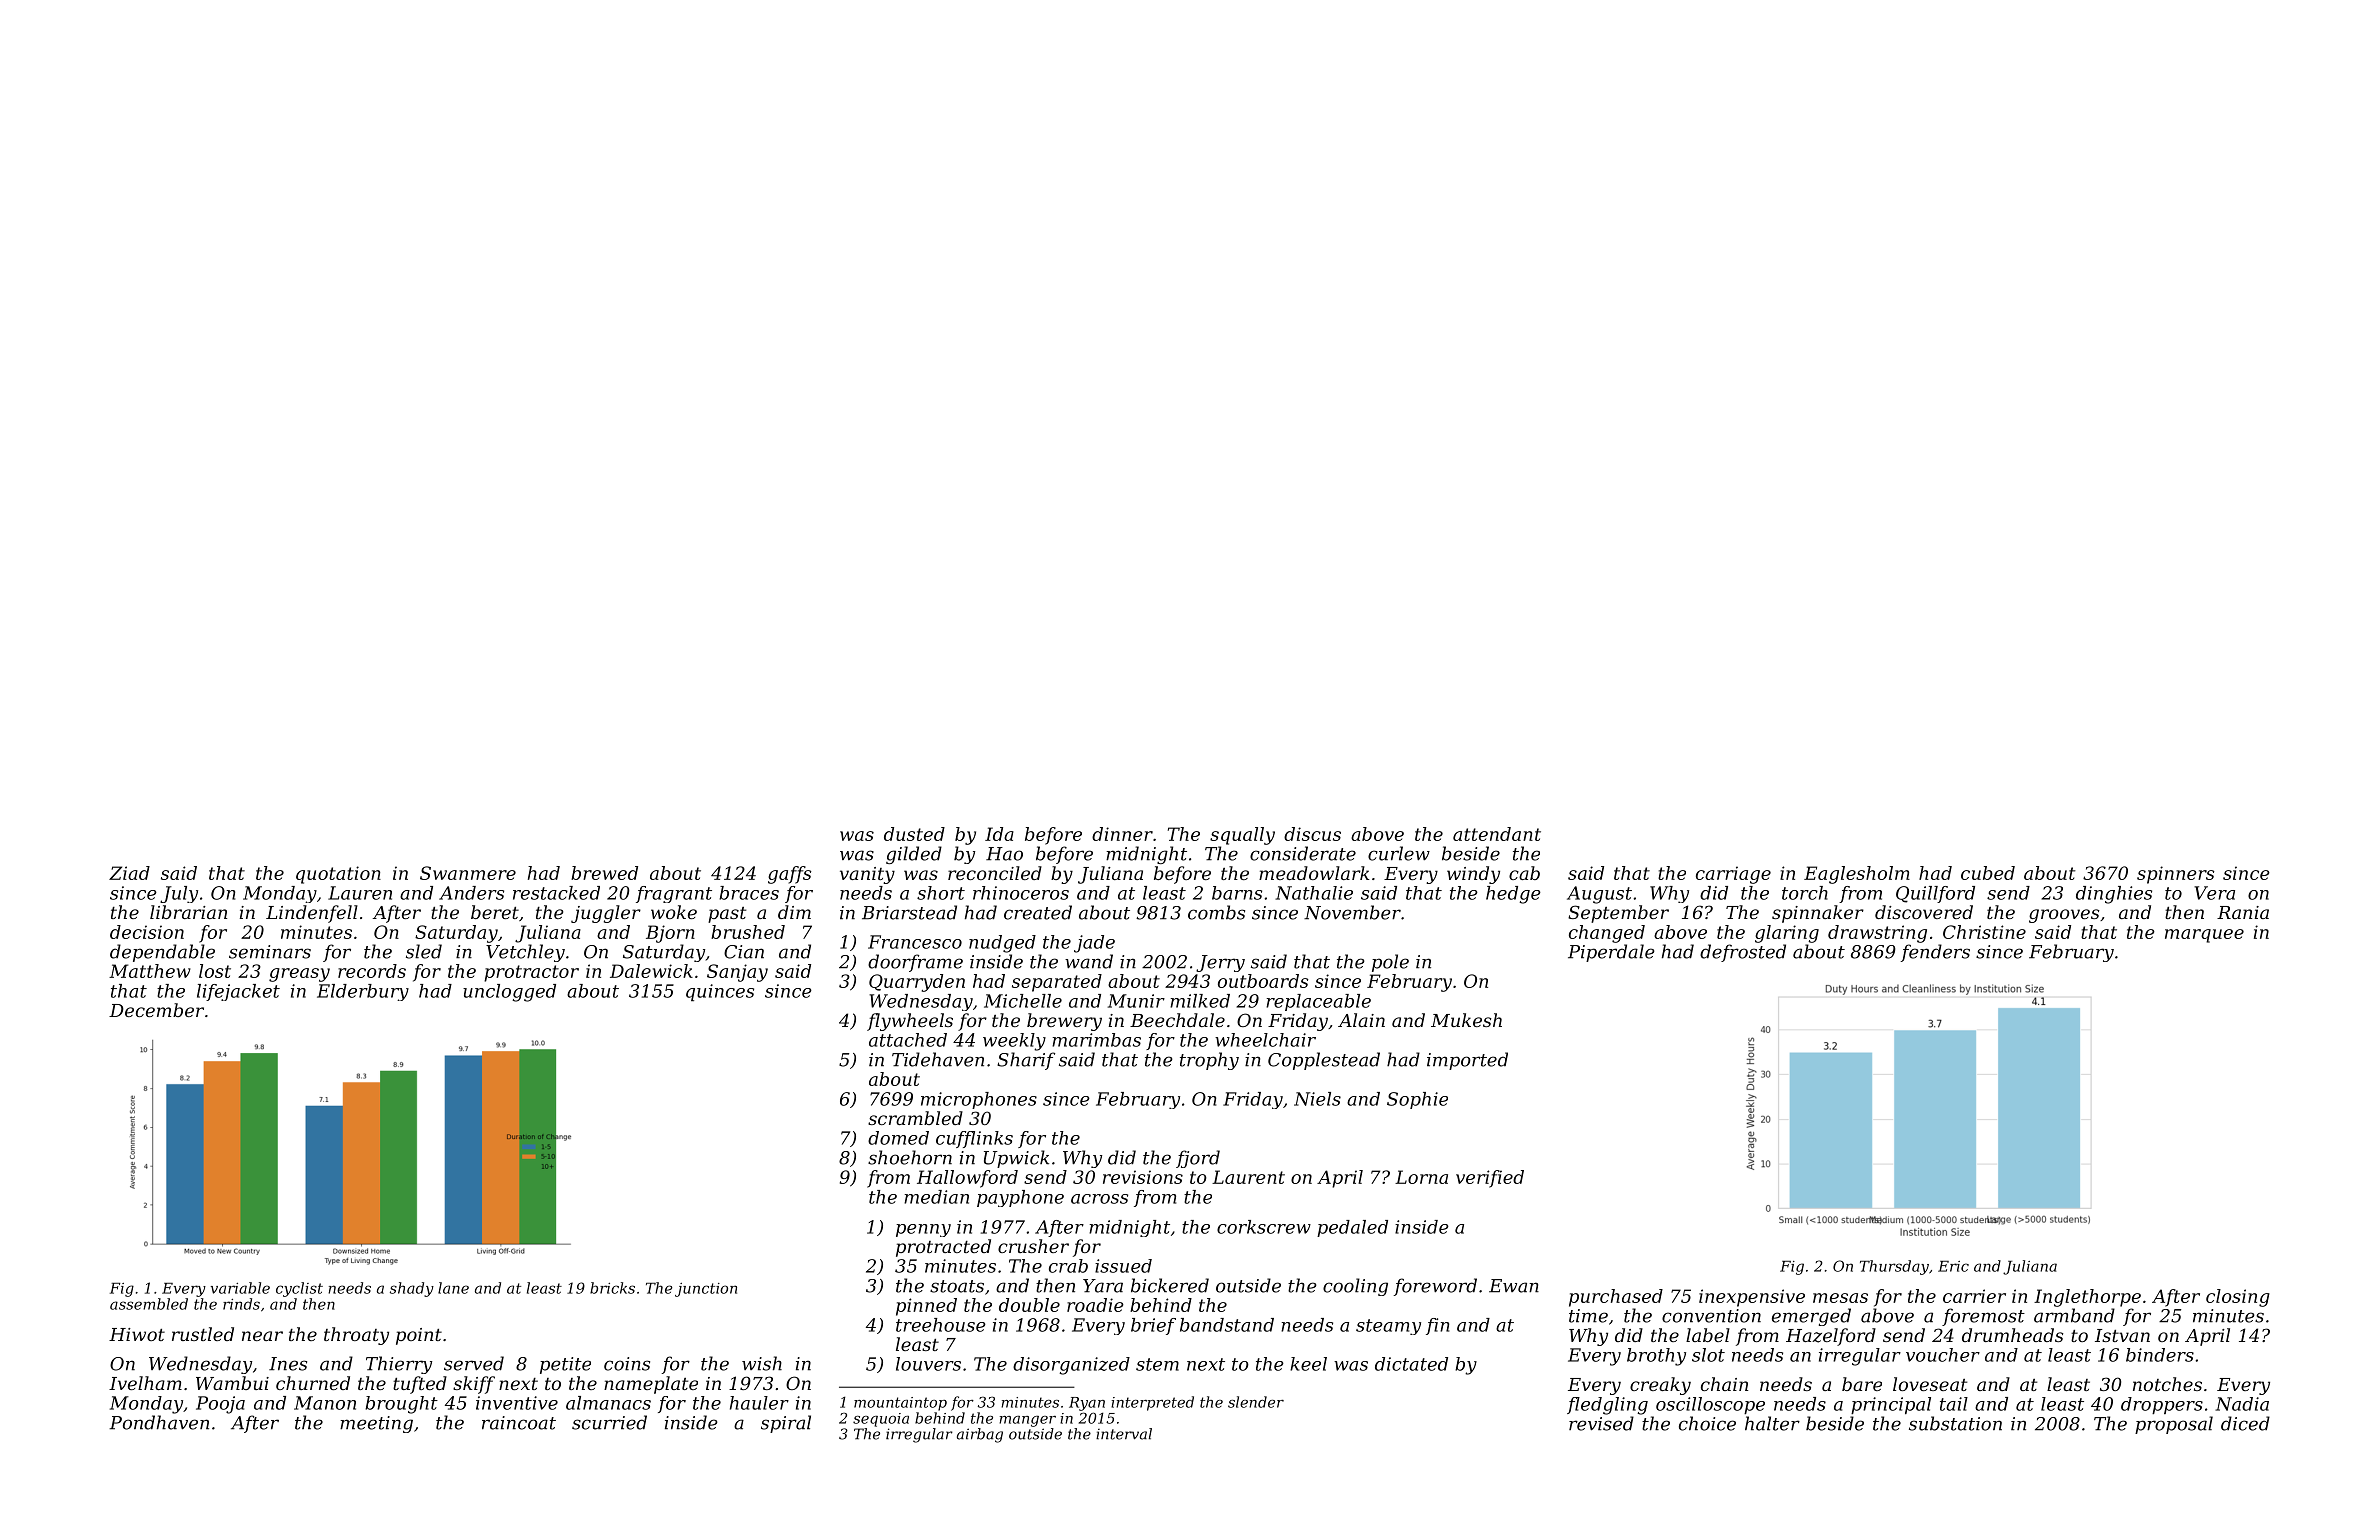 The image size is (2380, 1540). Describe the element at coordinates (1984, 932) in the screenshot. I see `Christine` at that location.
